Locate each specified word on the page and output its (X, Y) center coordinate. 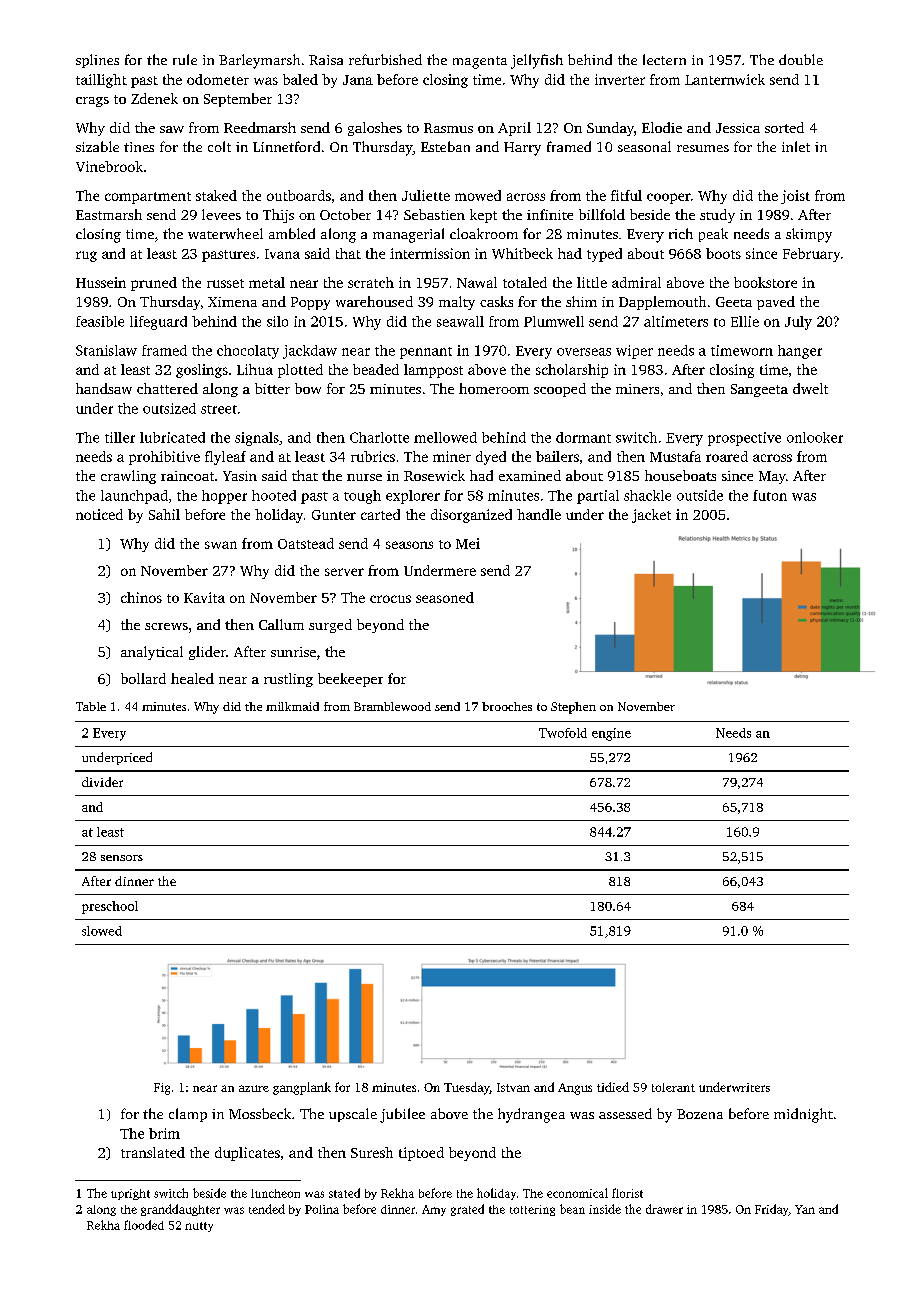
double (801, 59)
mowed (478, 195)
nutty (199, 1227)
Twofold (563, 733)
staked (216, 195)
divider (102, 782)
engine (611, 734)
